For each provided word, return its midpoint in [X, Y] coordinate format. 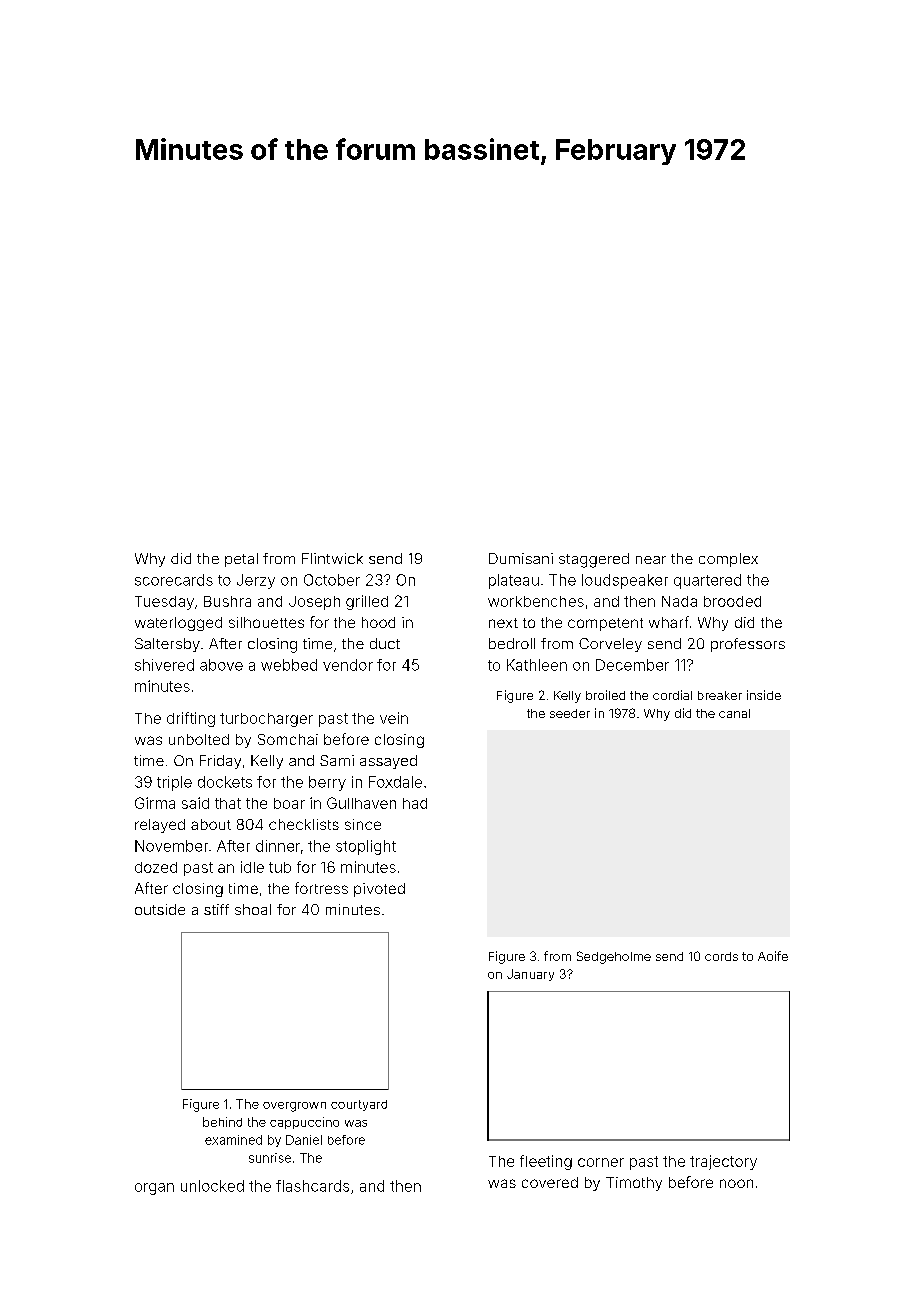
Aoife [773, 956]
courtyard [359, 1105]
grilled [367, 602]
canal [734, 713]
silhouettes [266, 622]
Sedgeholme [614, 957]
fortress [321, 888]
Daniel [304, 1140]
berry [327, 783]
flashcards [312, 1186]
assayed [388, 762]
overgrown [294, 1107]
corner [601, 1162]
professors [748, 645]
